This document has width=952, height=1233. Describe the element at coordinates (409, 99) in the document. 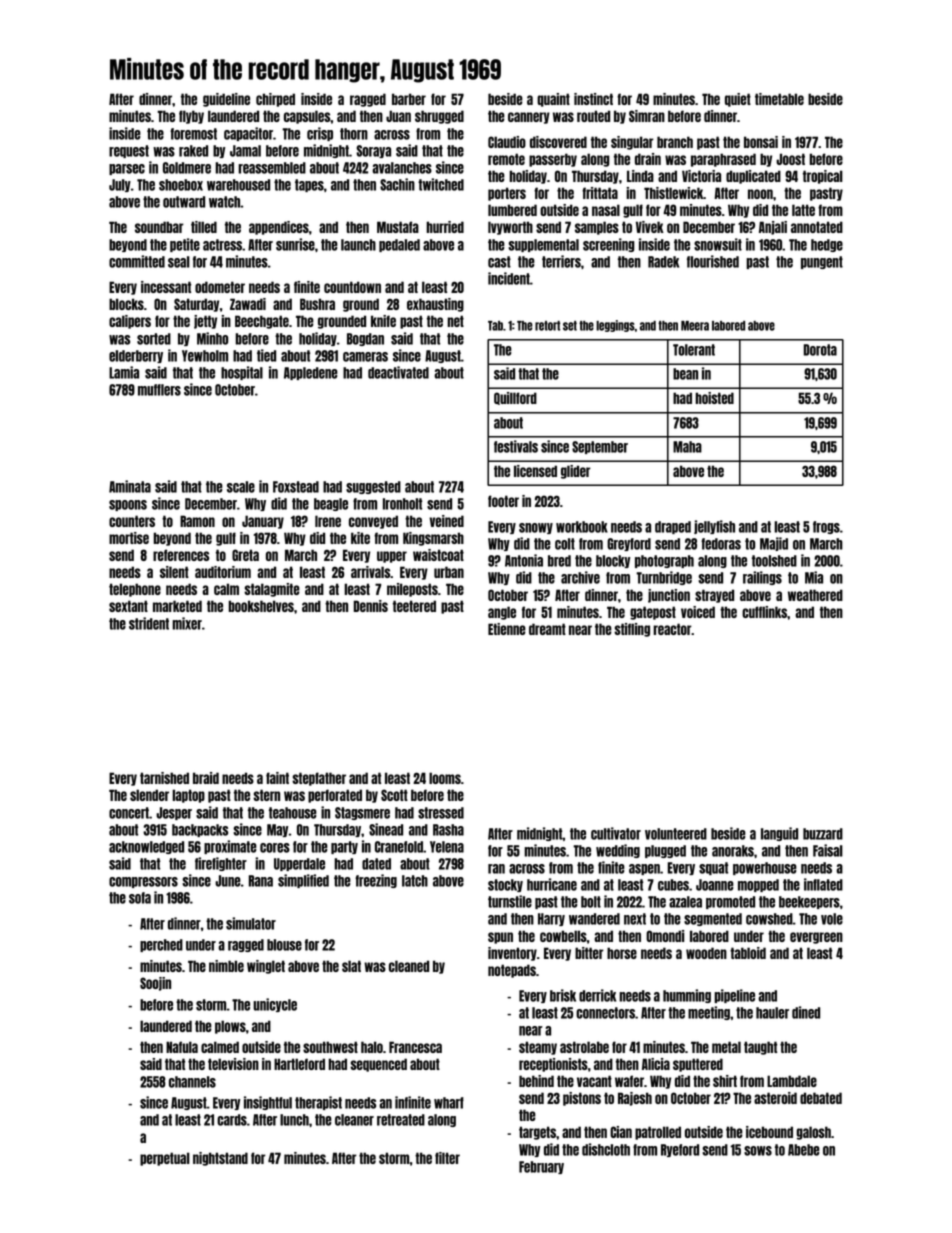

I see `barber` at that location.
